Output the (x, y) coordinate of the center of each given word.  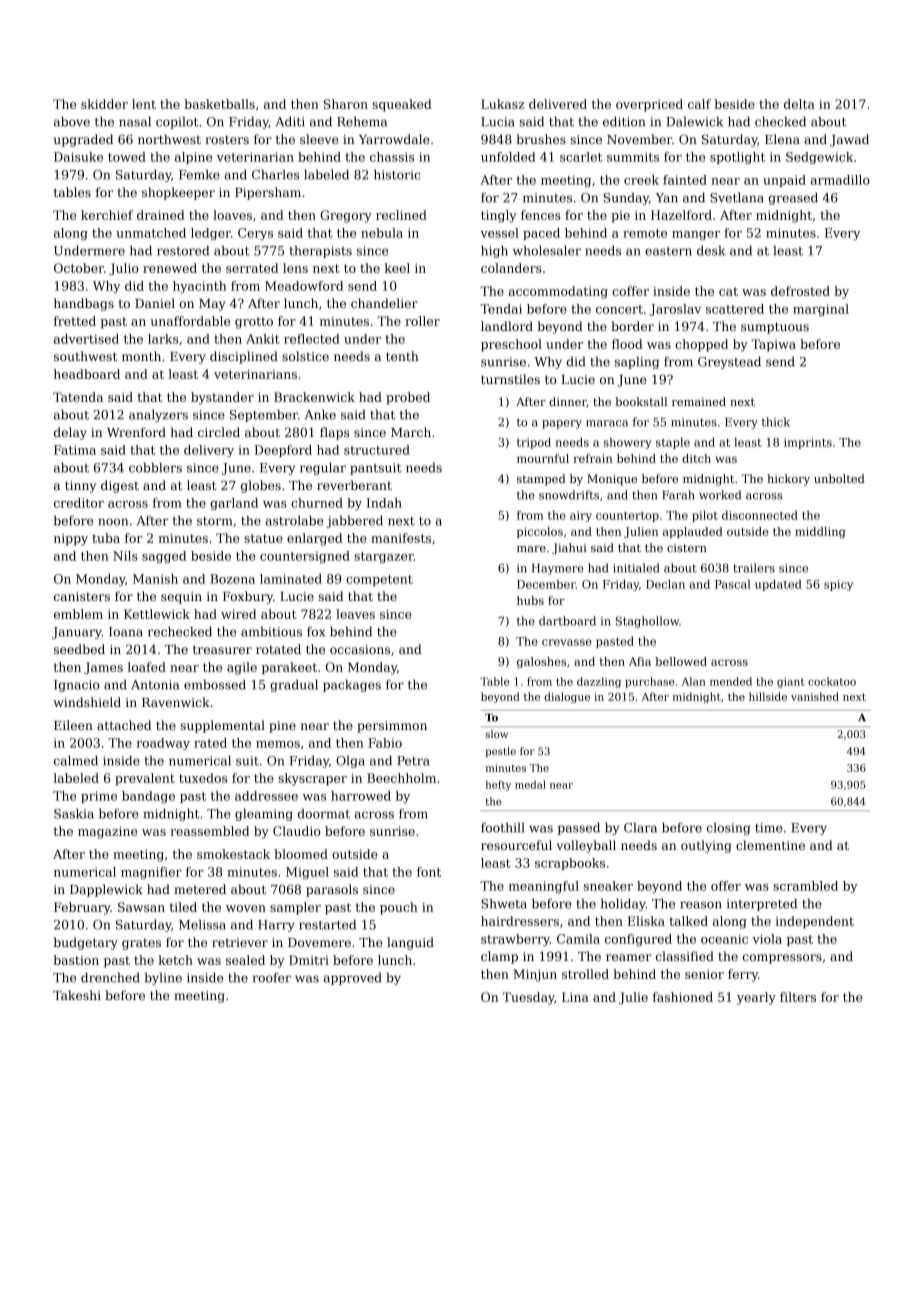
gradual (294, 685)
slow (497, 734)
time (768, 828)
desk (711, 250)
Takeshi (77, 995)
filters (798, 997)
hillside (768, 696)
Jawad (849, 140)
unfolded (508, 157)
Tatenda (78, 397)
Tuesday (528, 998)
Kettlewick (157, 614)
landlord (507, 326)
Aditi (290, 121)
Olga (350, 761)
